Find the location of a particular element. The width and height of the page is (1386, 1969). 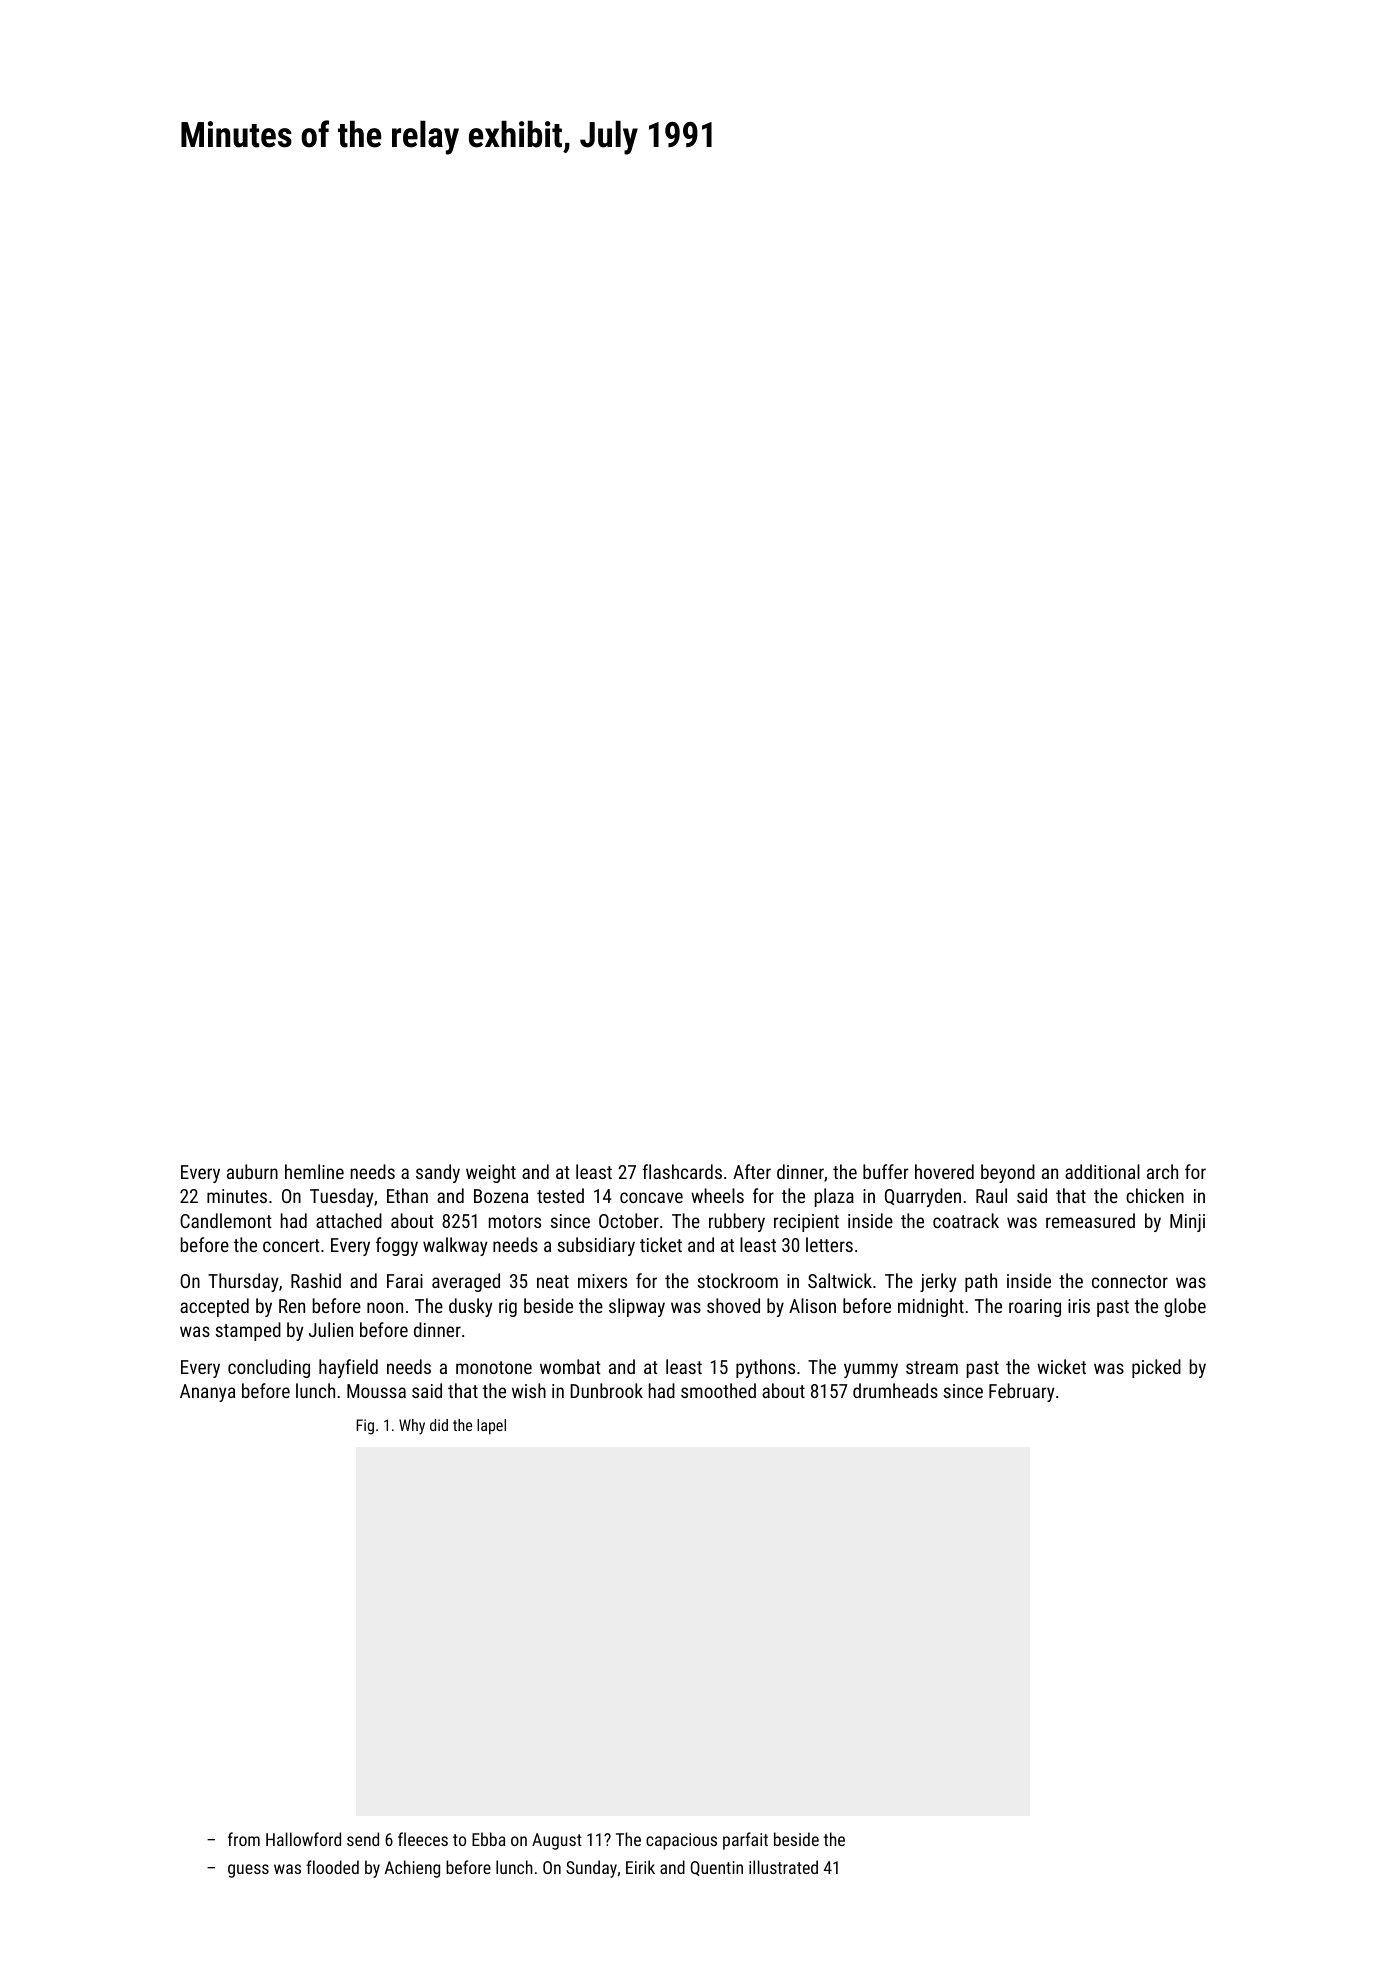

parfait is located at coordinates (745, 1841).
